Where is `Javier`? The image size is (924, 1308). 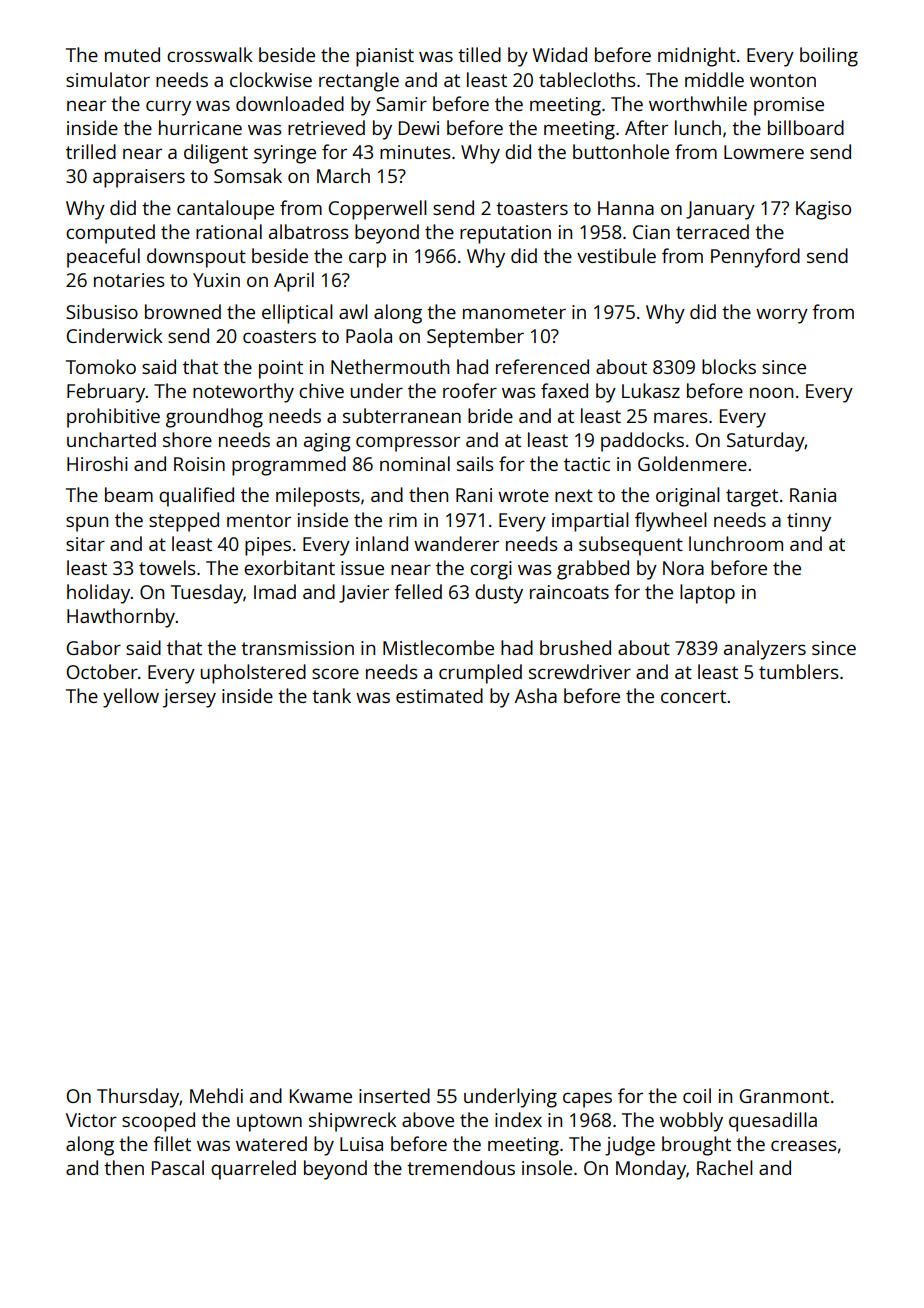
Javier is located at coordinates (364, 594).
